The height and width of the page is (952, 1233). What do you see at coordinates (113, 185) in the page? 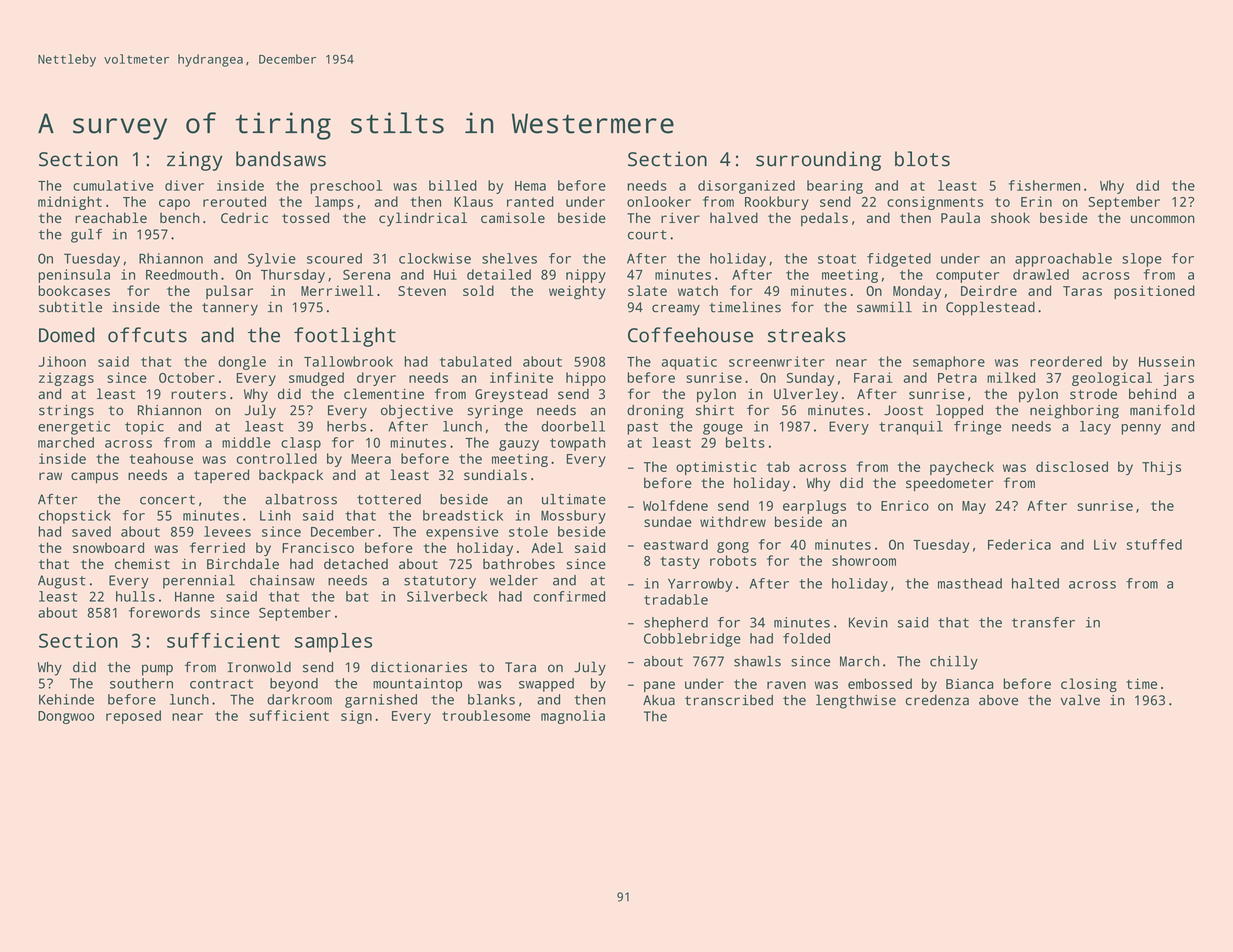
I see `cumulative` at bounding box center [113, 185].
